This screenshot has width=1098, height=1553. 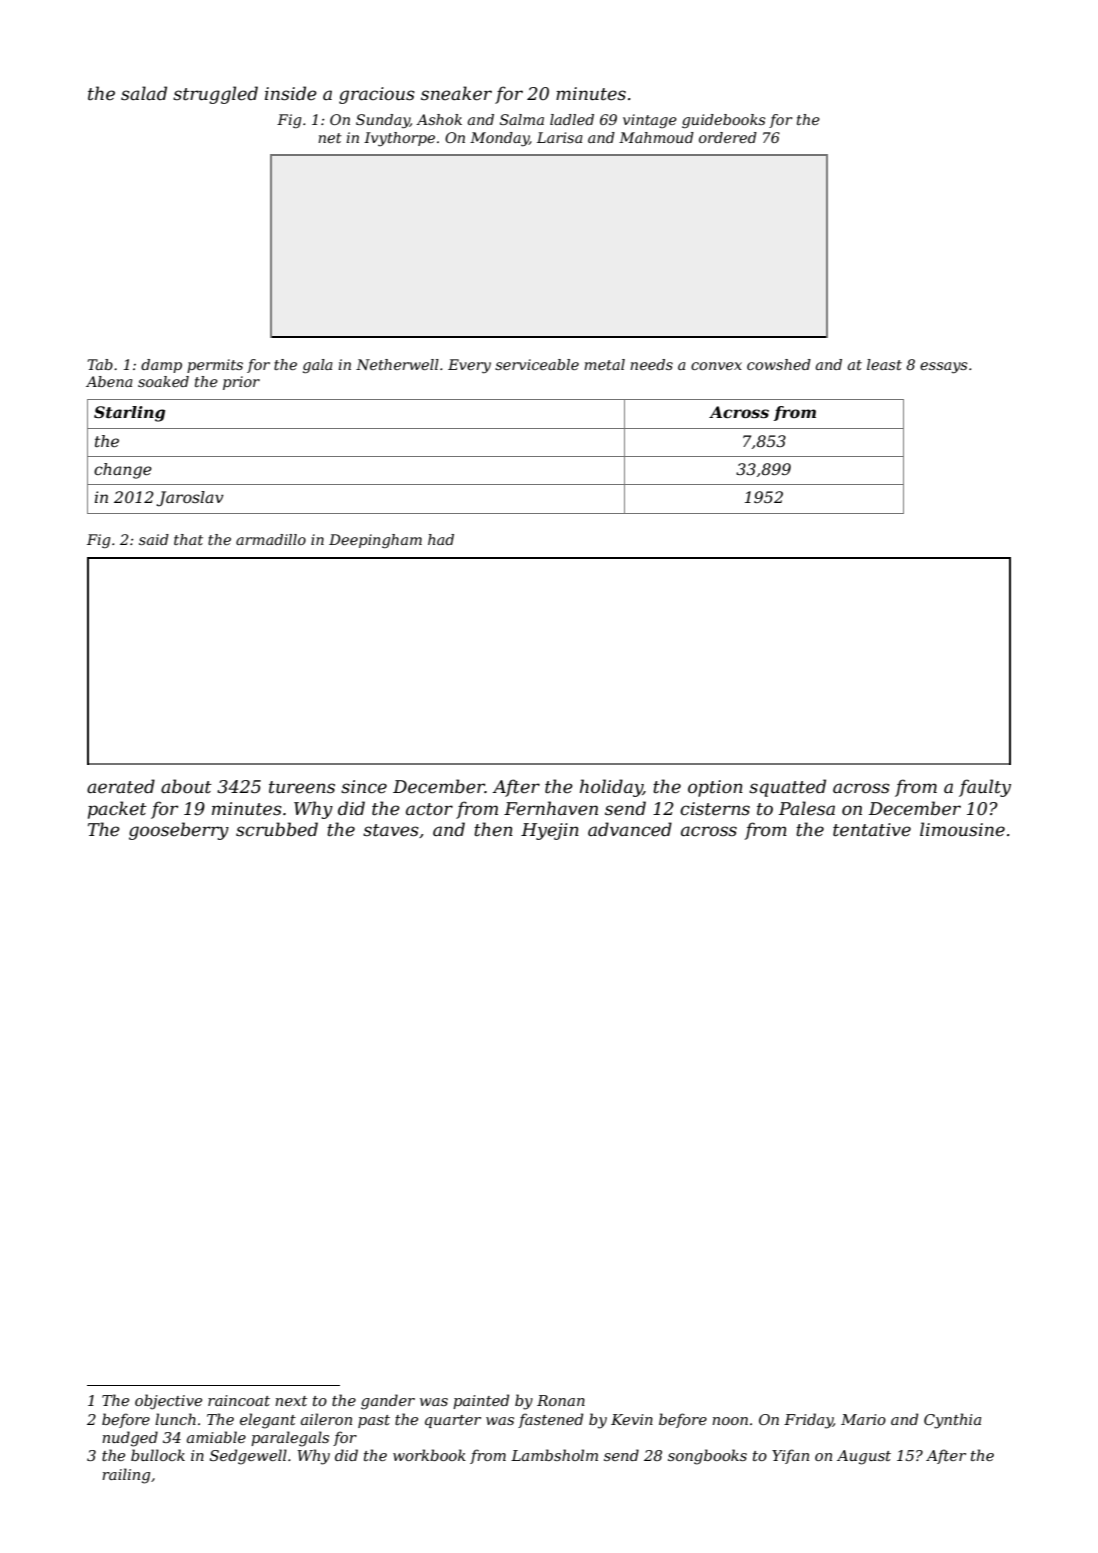 I want to click on tentative, so click(x=872, y=830).
